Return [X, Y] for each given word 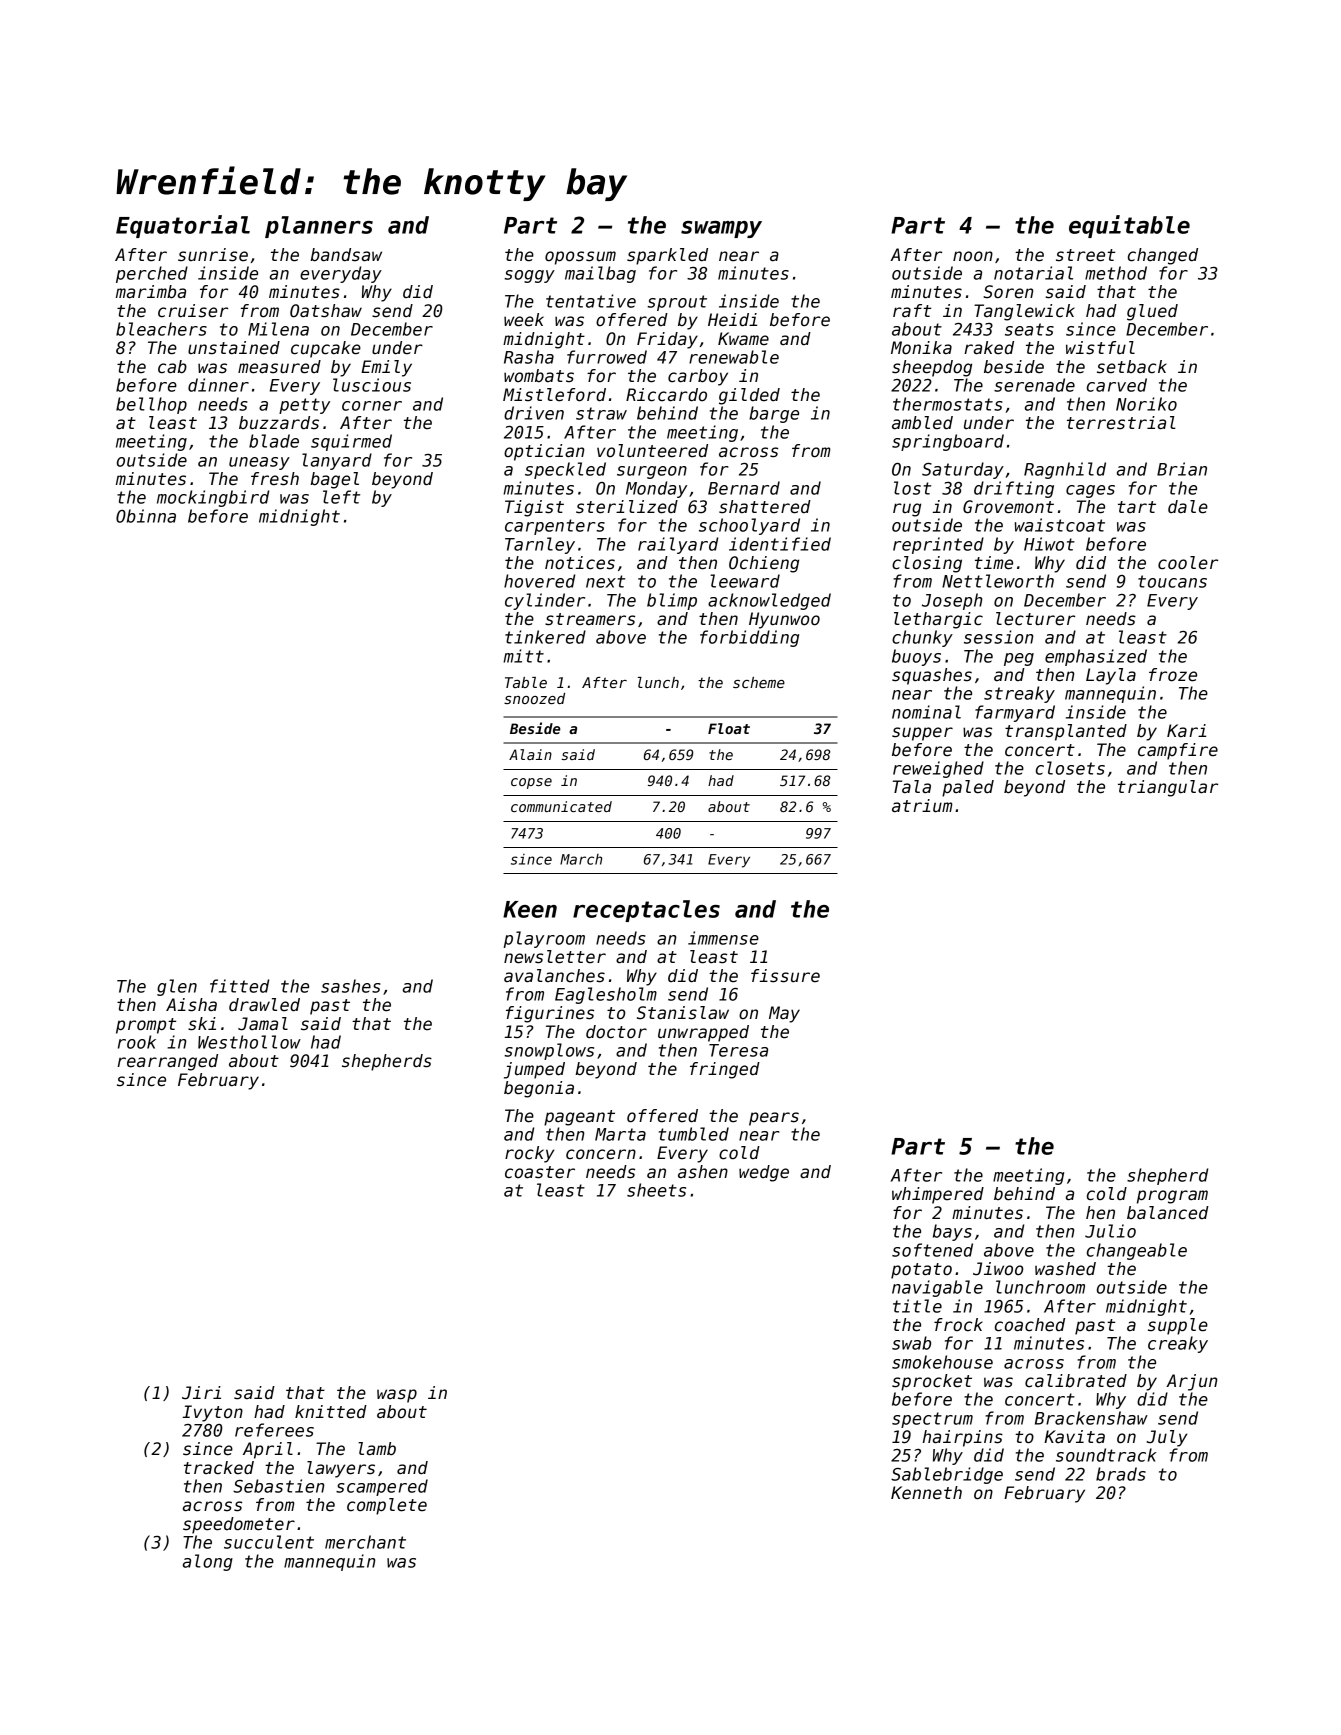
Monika [921, 348]
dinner [218, 385]
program [1172, 1197]
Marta [620, 1134]
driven [534, 413]
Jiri [201, 1393]
